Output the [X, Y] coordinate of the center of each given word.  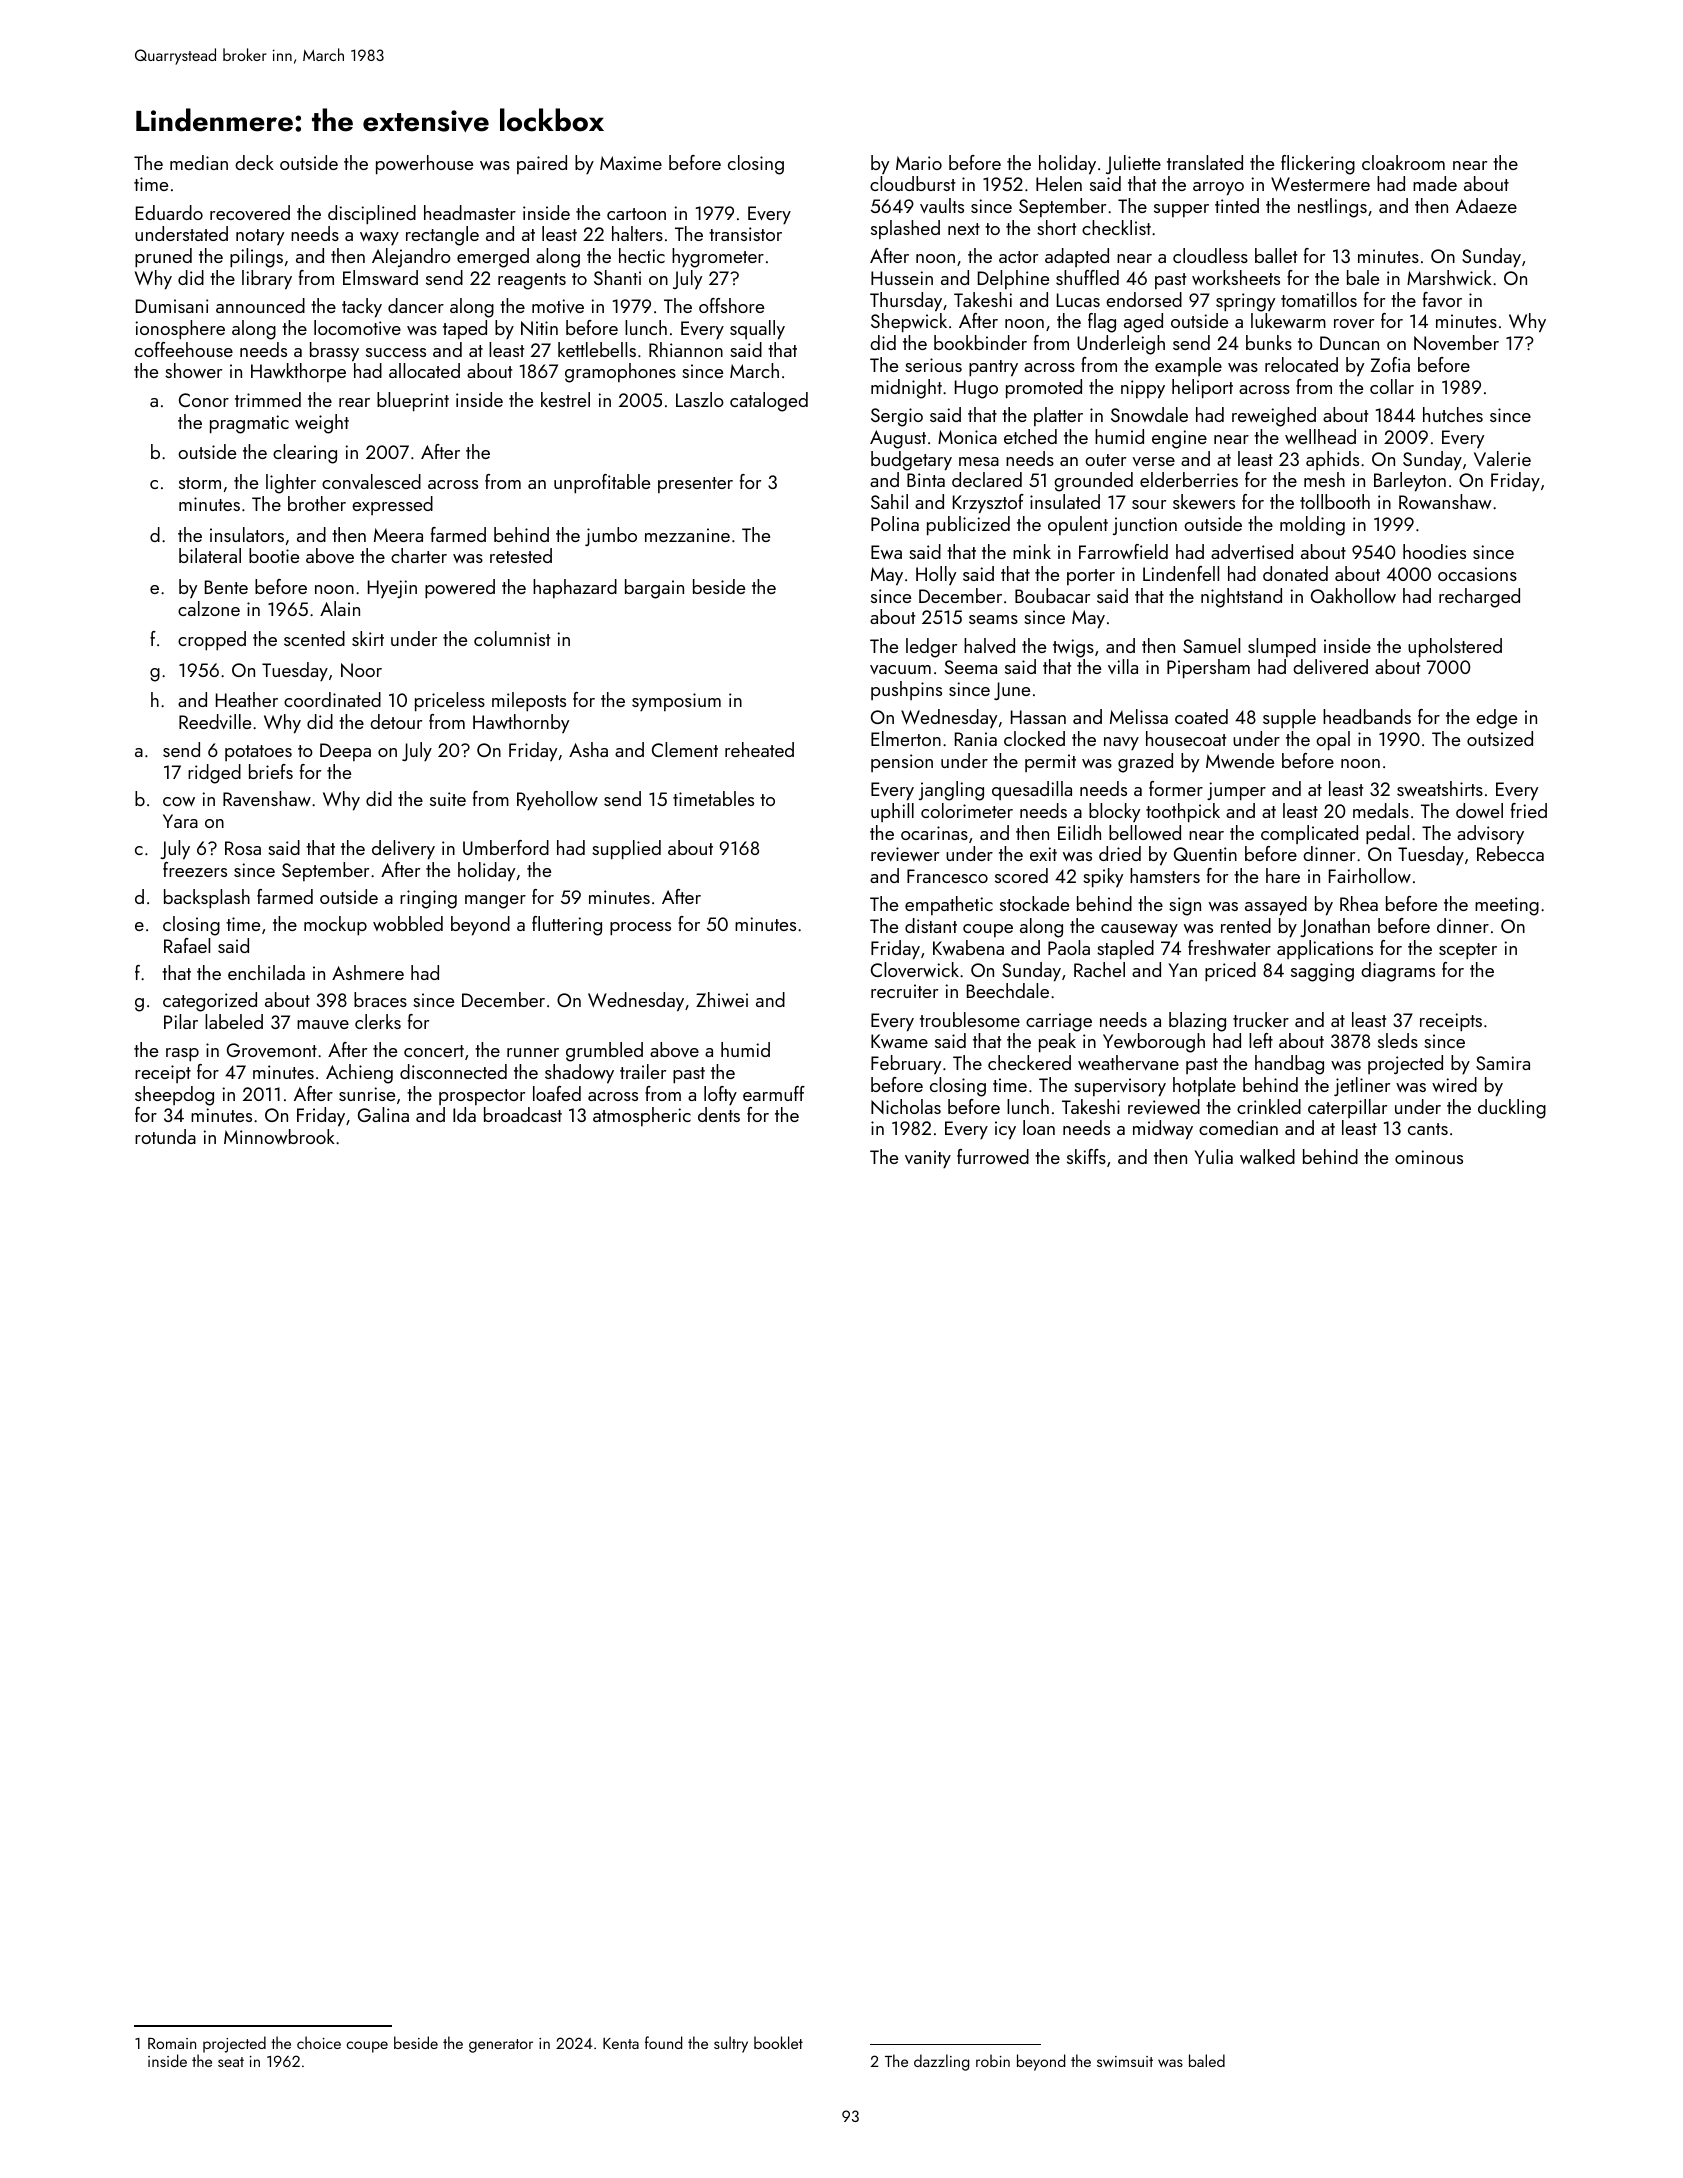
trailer [643, 1071]
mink [1032, 551]
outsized [1500, 738]
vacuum [900, 669]
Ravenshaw [267, 798]
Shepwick [909, 323]
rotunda [165, 1136]
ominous [1429, 1157]
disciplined [372, 215]
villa [1123, 666]
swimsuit [1125, 2061]
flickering [1318, 165]
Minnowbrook [279, 1136]
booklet [778, 2042]
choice [319, 2042]
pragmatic [249, 424]
